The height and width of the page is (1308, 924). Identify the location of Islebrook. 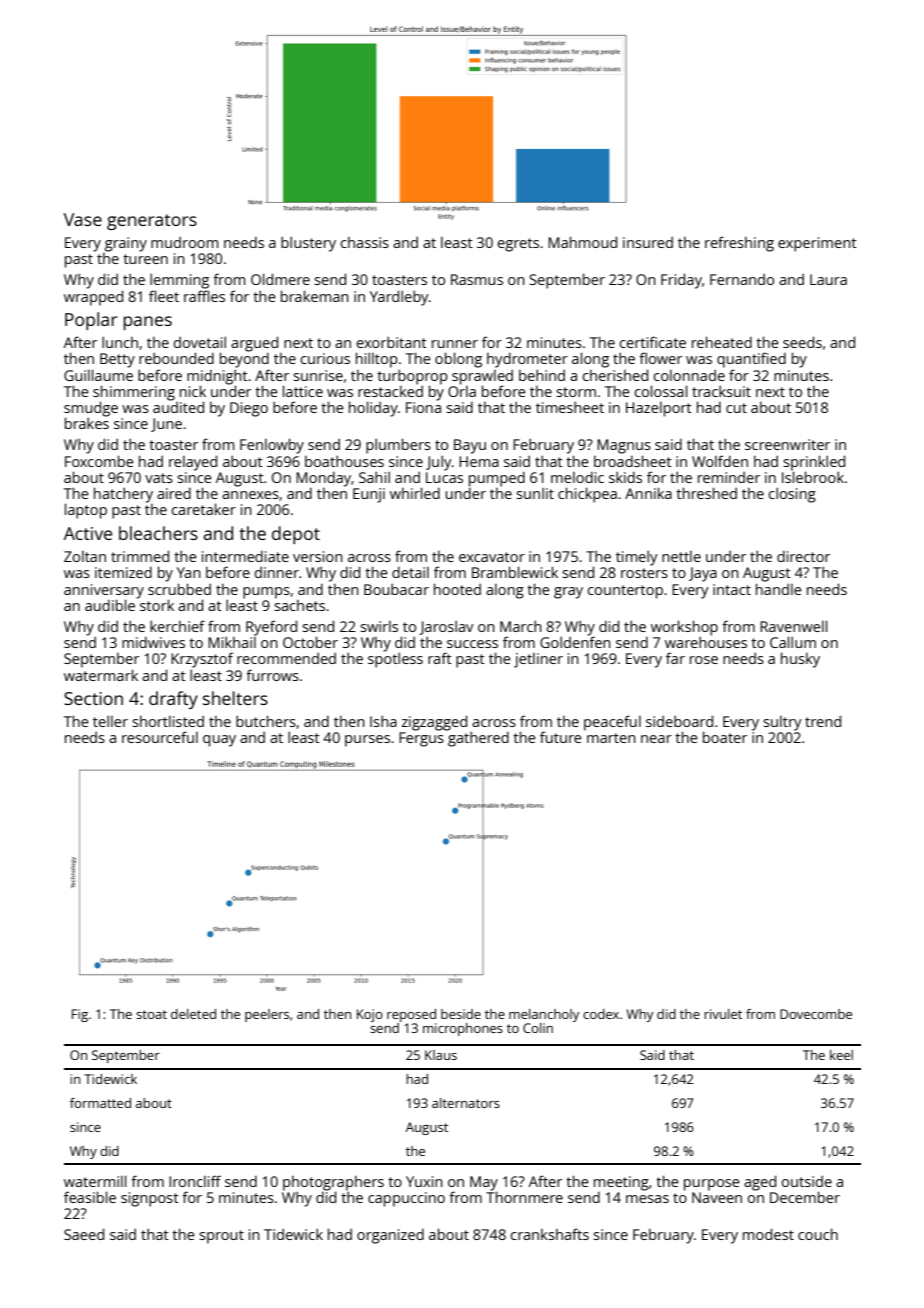
(813, 477).
